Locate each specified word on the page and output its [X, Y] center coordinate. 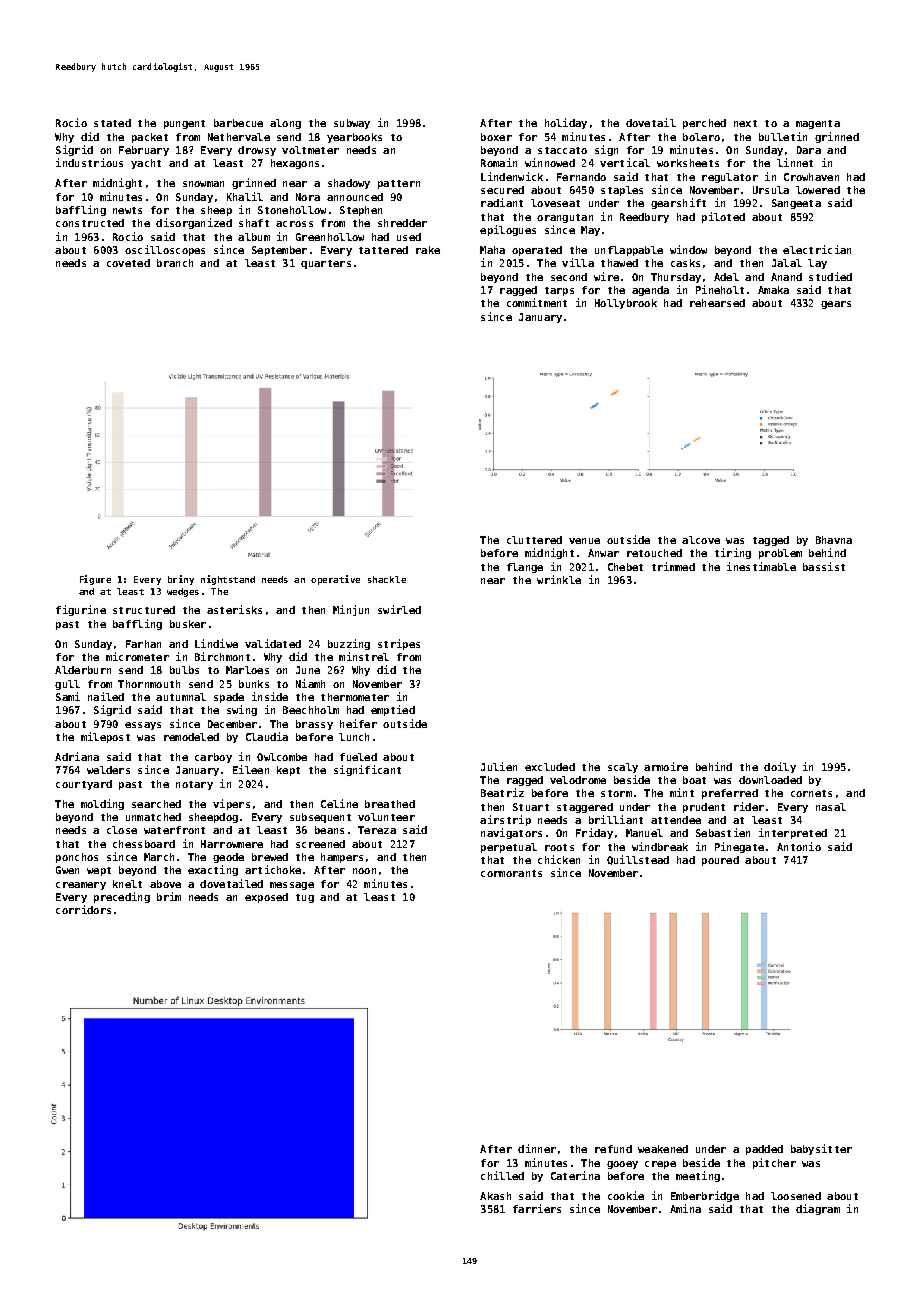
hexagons [295, 164]
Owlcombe [282, 757]
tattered [383, 250]
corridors [83, 909]
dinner [537, 1148]
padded [764, 1150]
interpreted [793, 833]
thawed [619, 263]
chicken [559, 859]
